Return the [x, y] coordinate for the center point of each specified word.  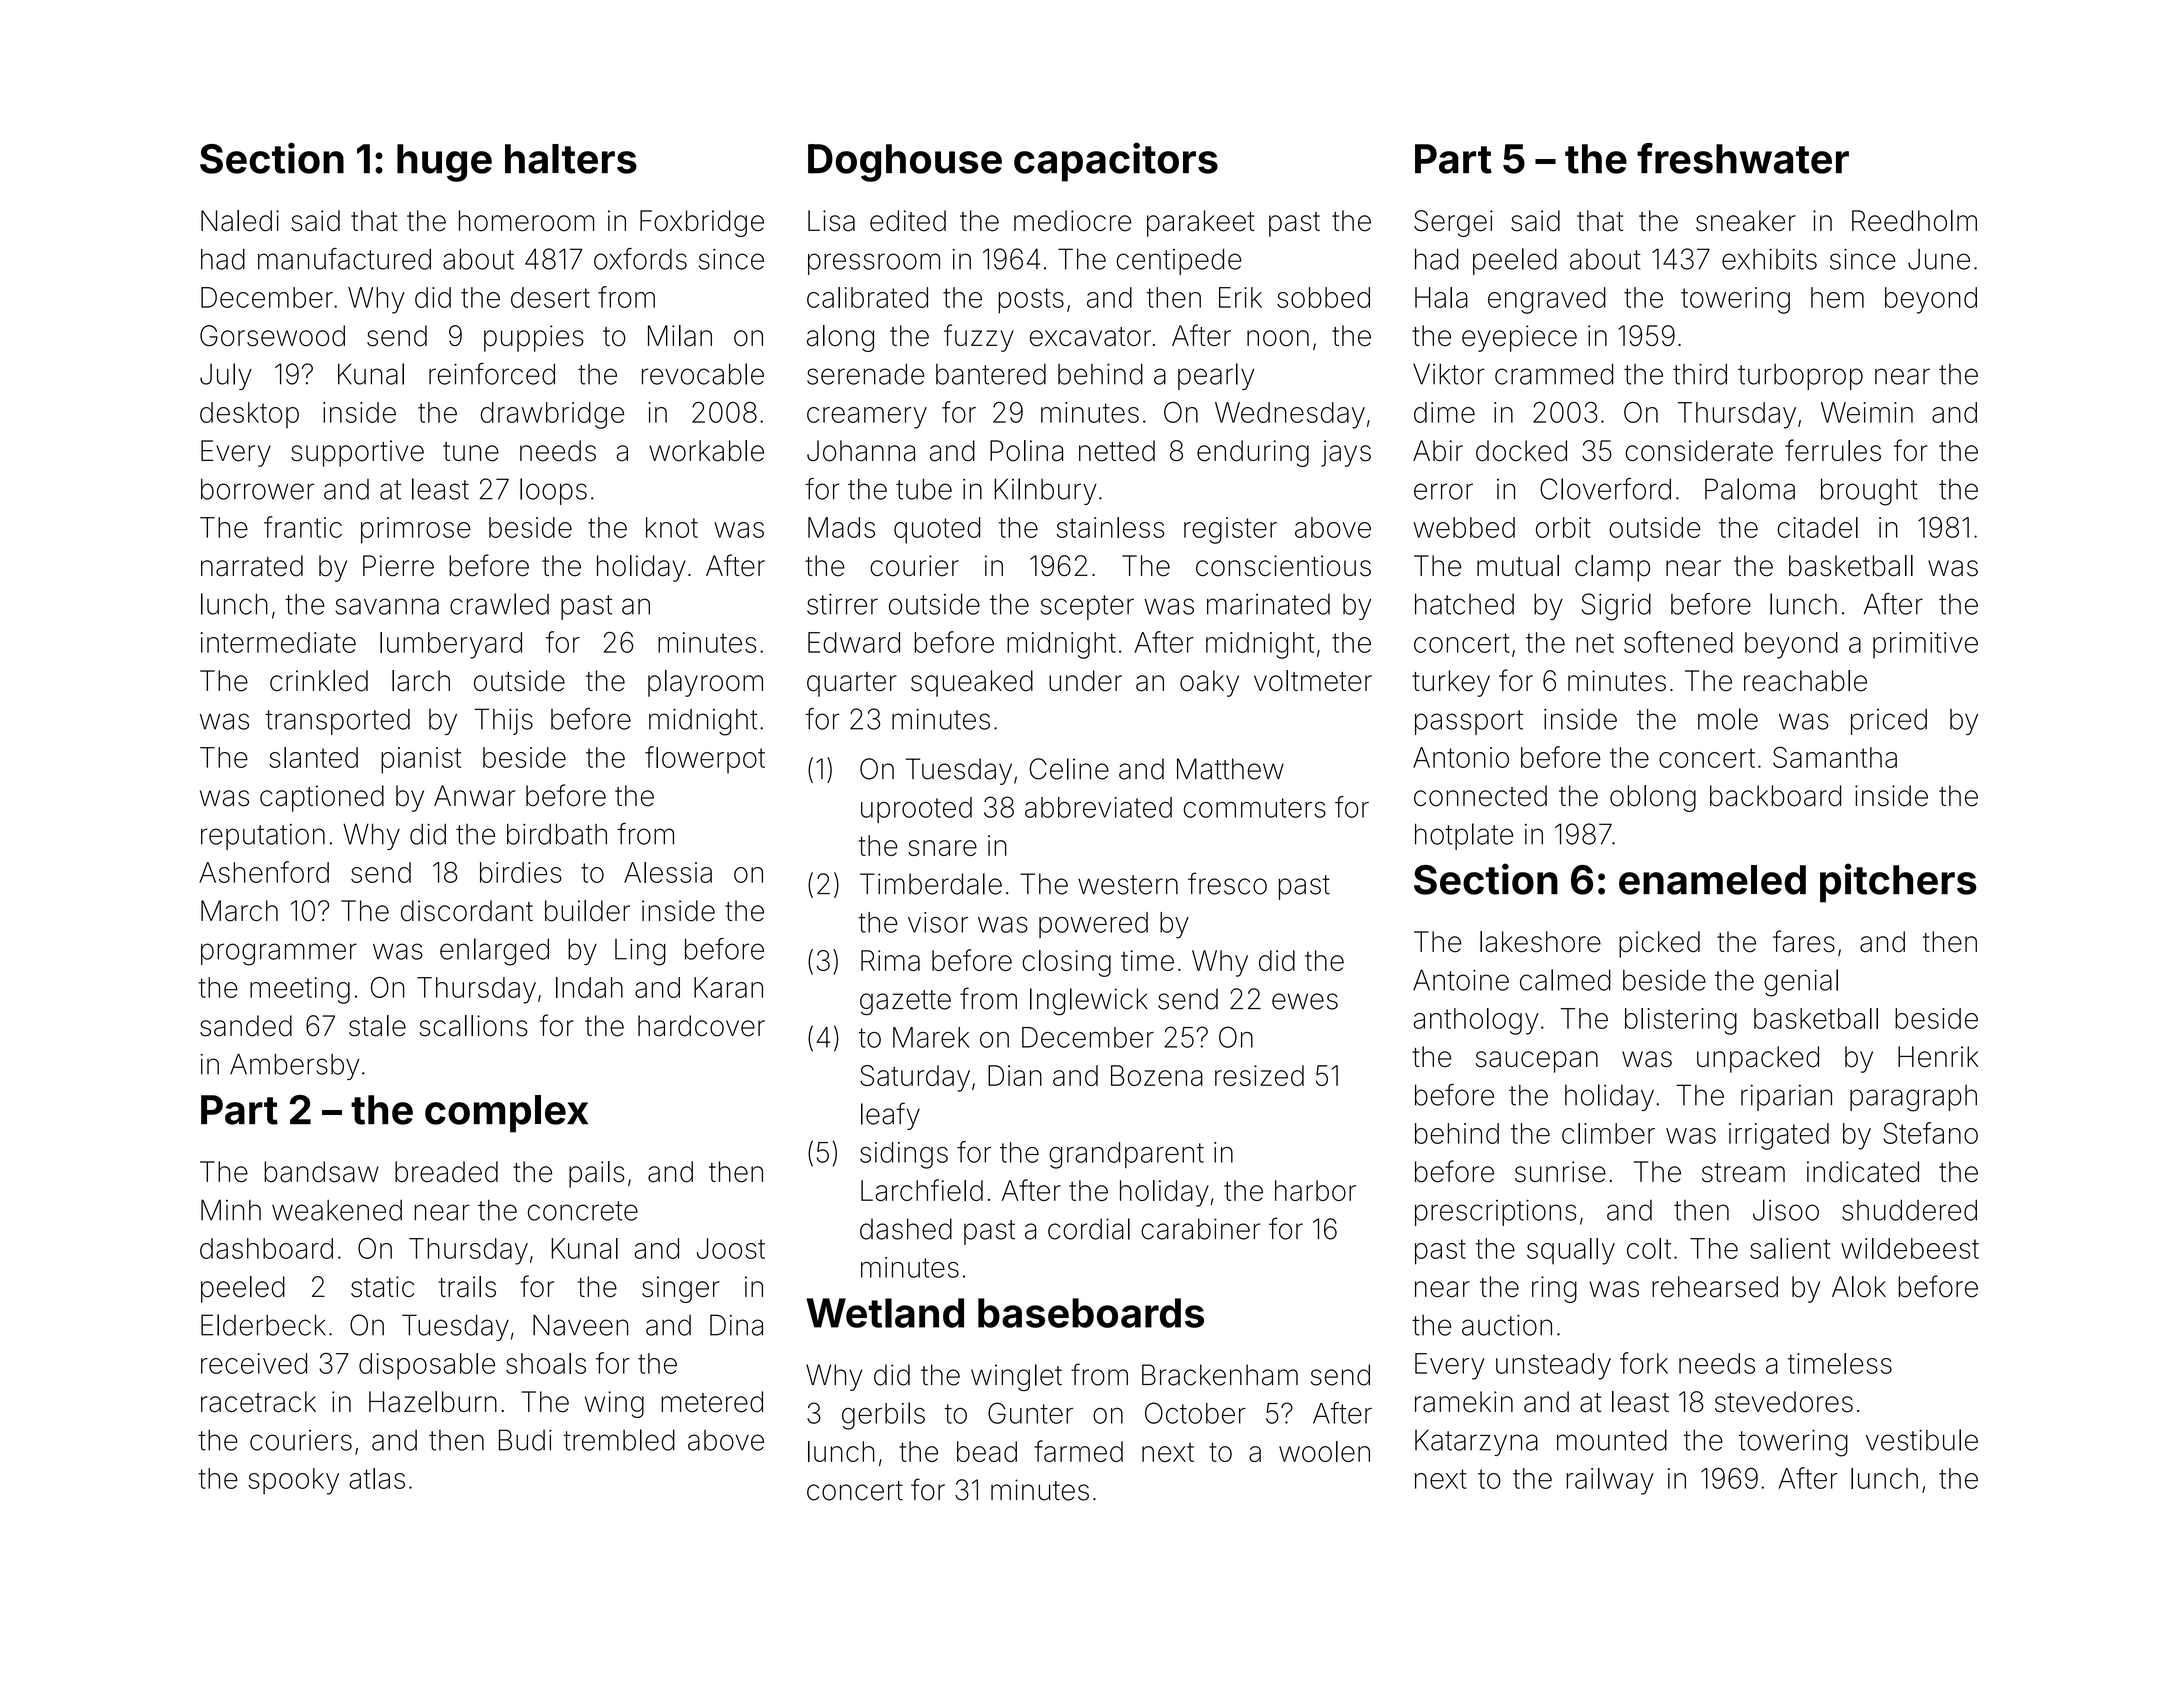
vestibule [1922, 1440]
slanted [313, 757]
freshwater [1743, 158]
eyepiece [1519, 338]
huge [444, 163]
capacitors [1116, 162]
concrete [583, 1211]
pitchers [1898, 883]
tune [471, 452]
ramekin [1464, 1402]
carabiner [1200, 1229]
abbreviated [1098, 807]
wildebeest [1910, 1248]
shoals [546, 1363]
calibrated [867, 297]
